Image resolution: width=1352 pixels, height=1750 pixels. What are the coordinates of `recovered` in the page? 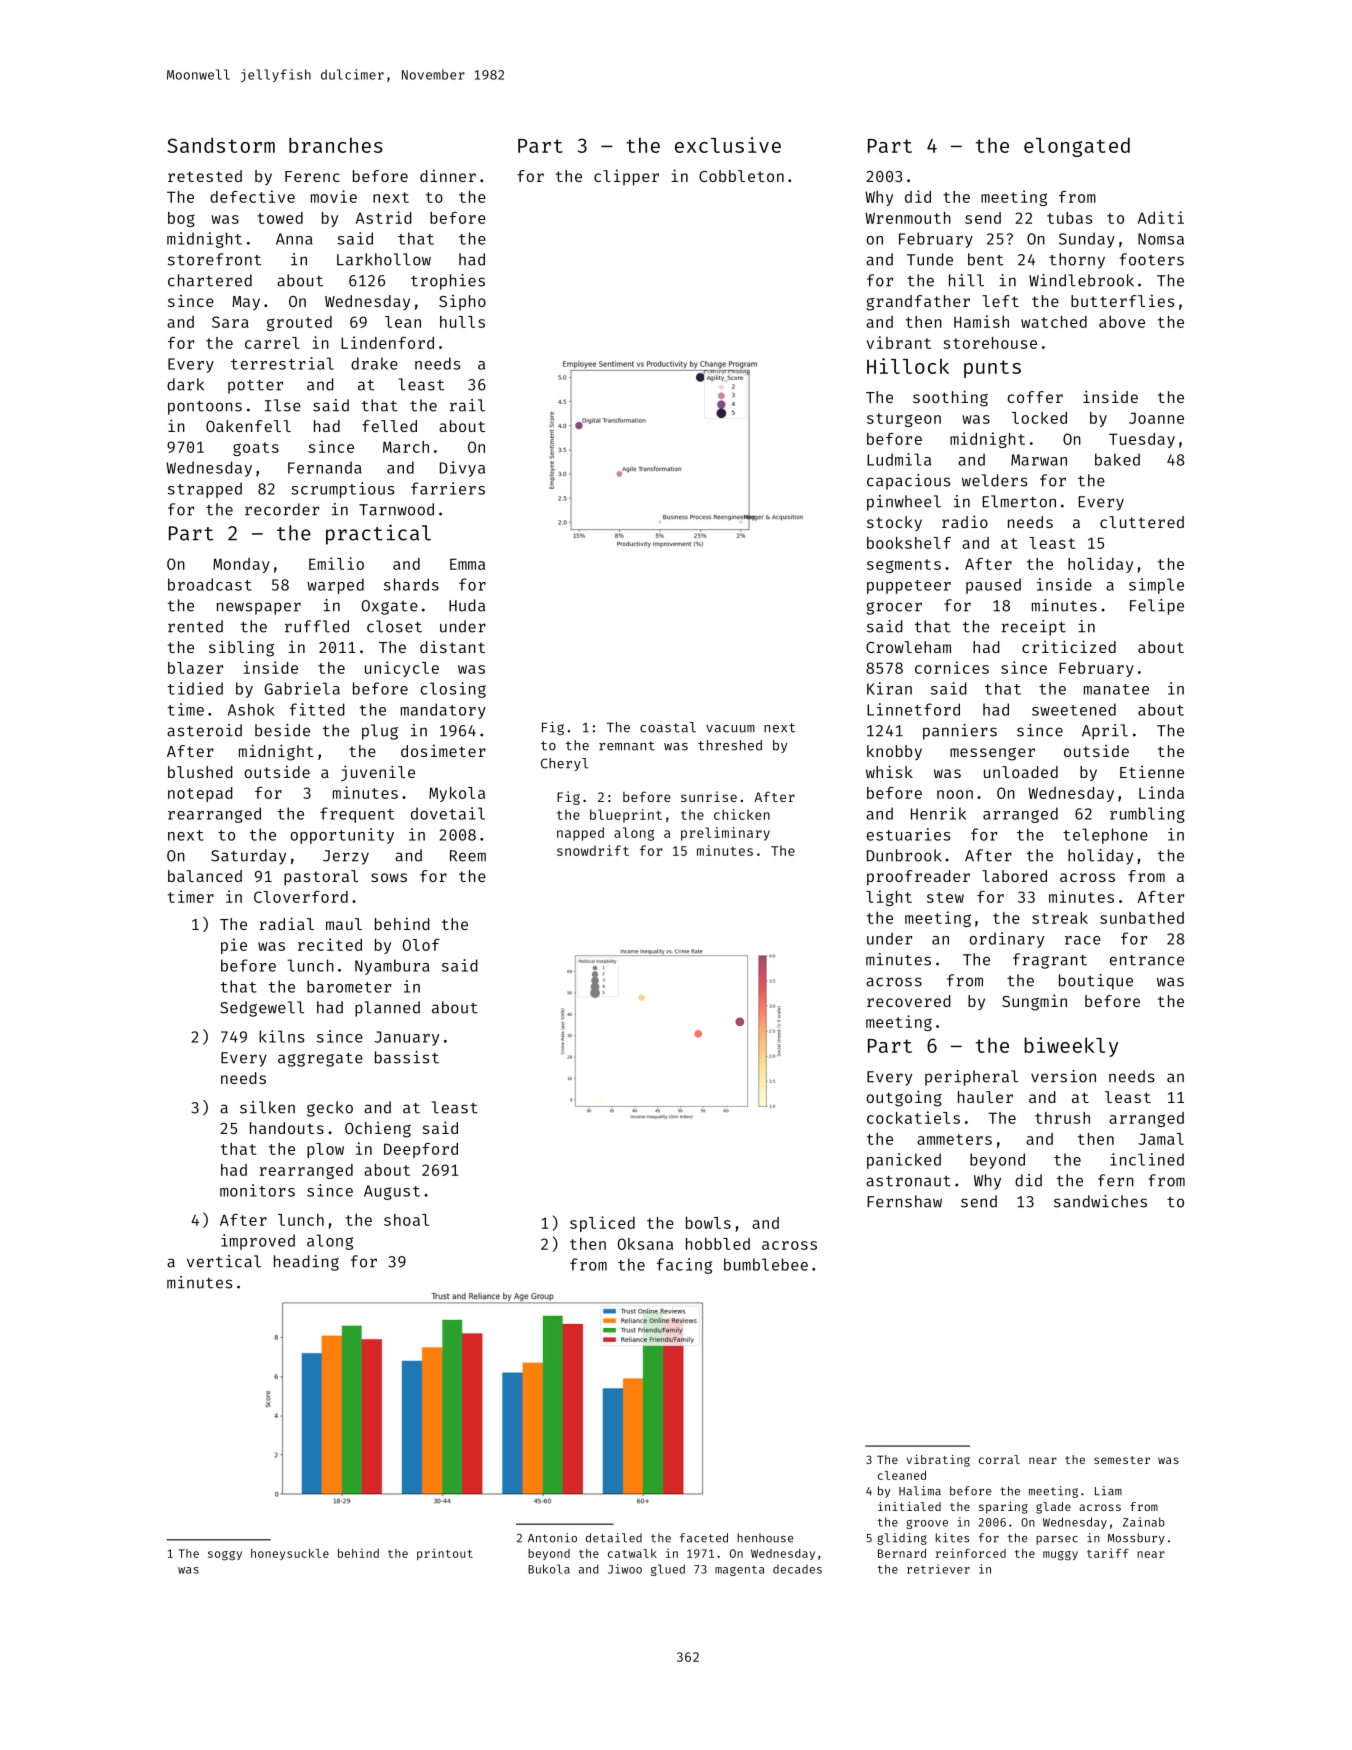 It's located at (909, 1001).
